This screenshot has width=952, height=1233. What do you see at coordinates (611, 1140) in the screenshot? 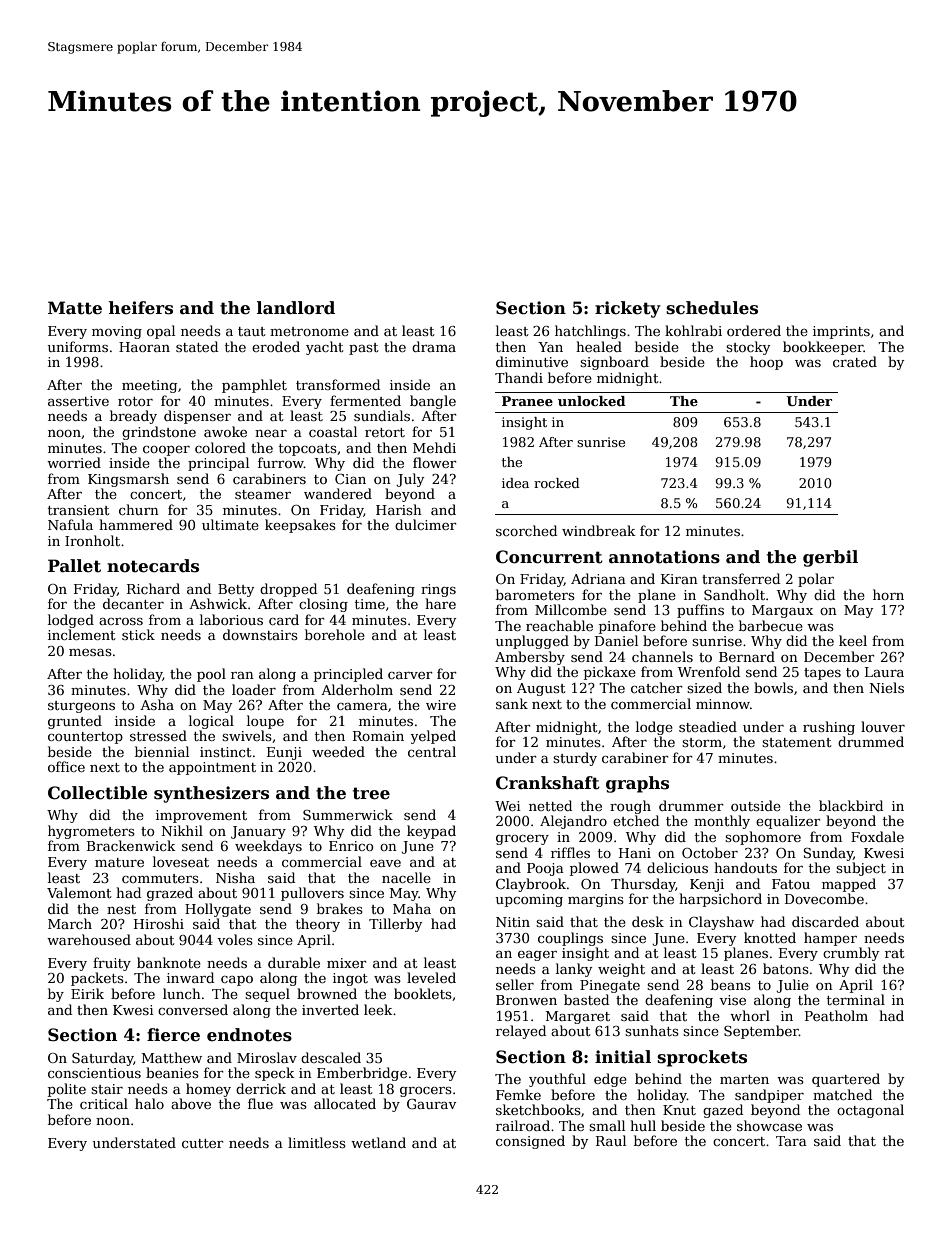
I see `Raul` at bounding box center [611, 1140].
